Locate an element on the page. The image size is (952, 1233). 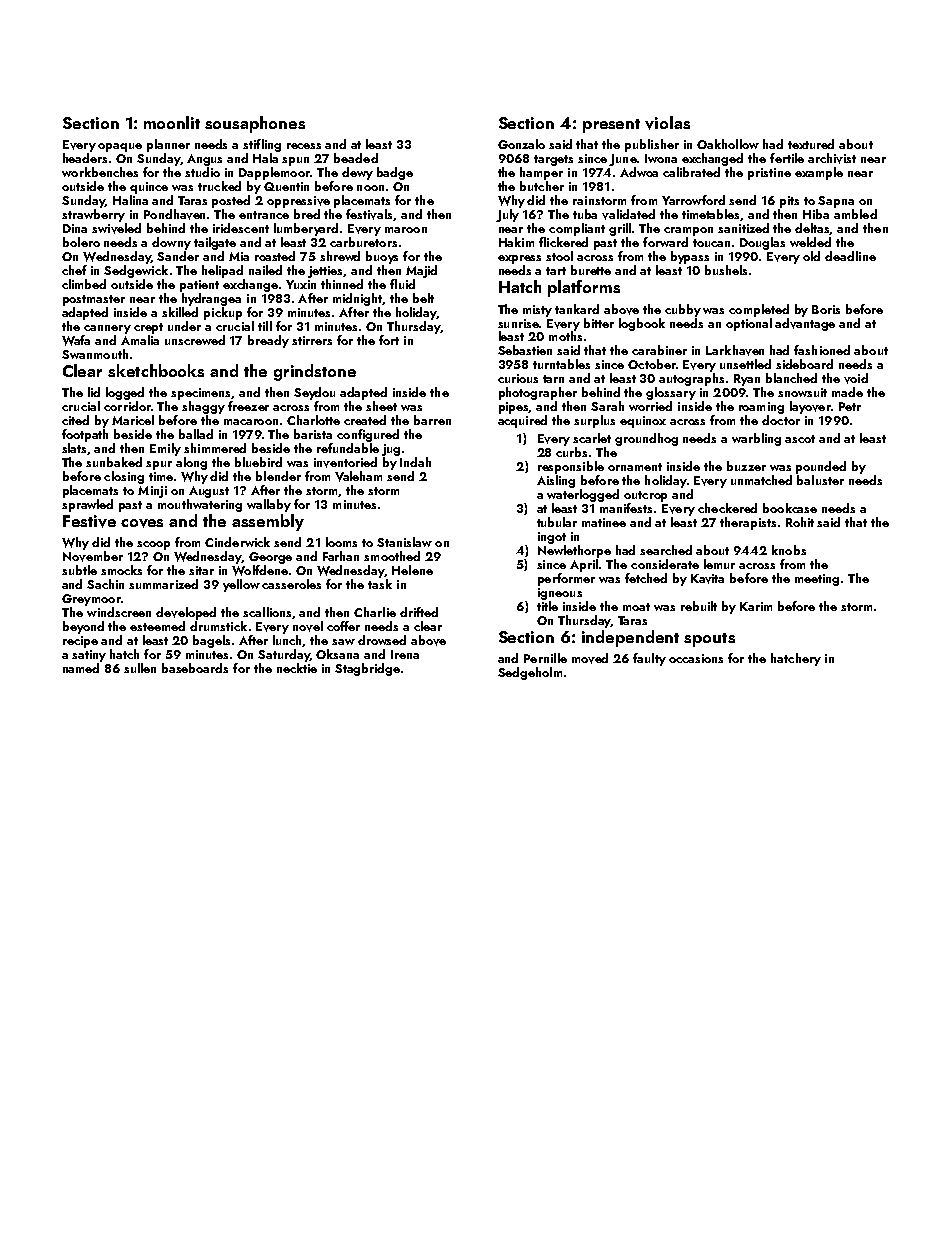
deadline is located at coordinates (850, 256).
